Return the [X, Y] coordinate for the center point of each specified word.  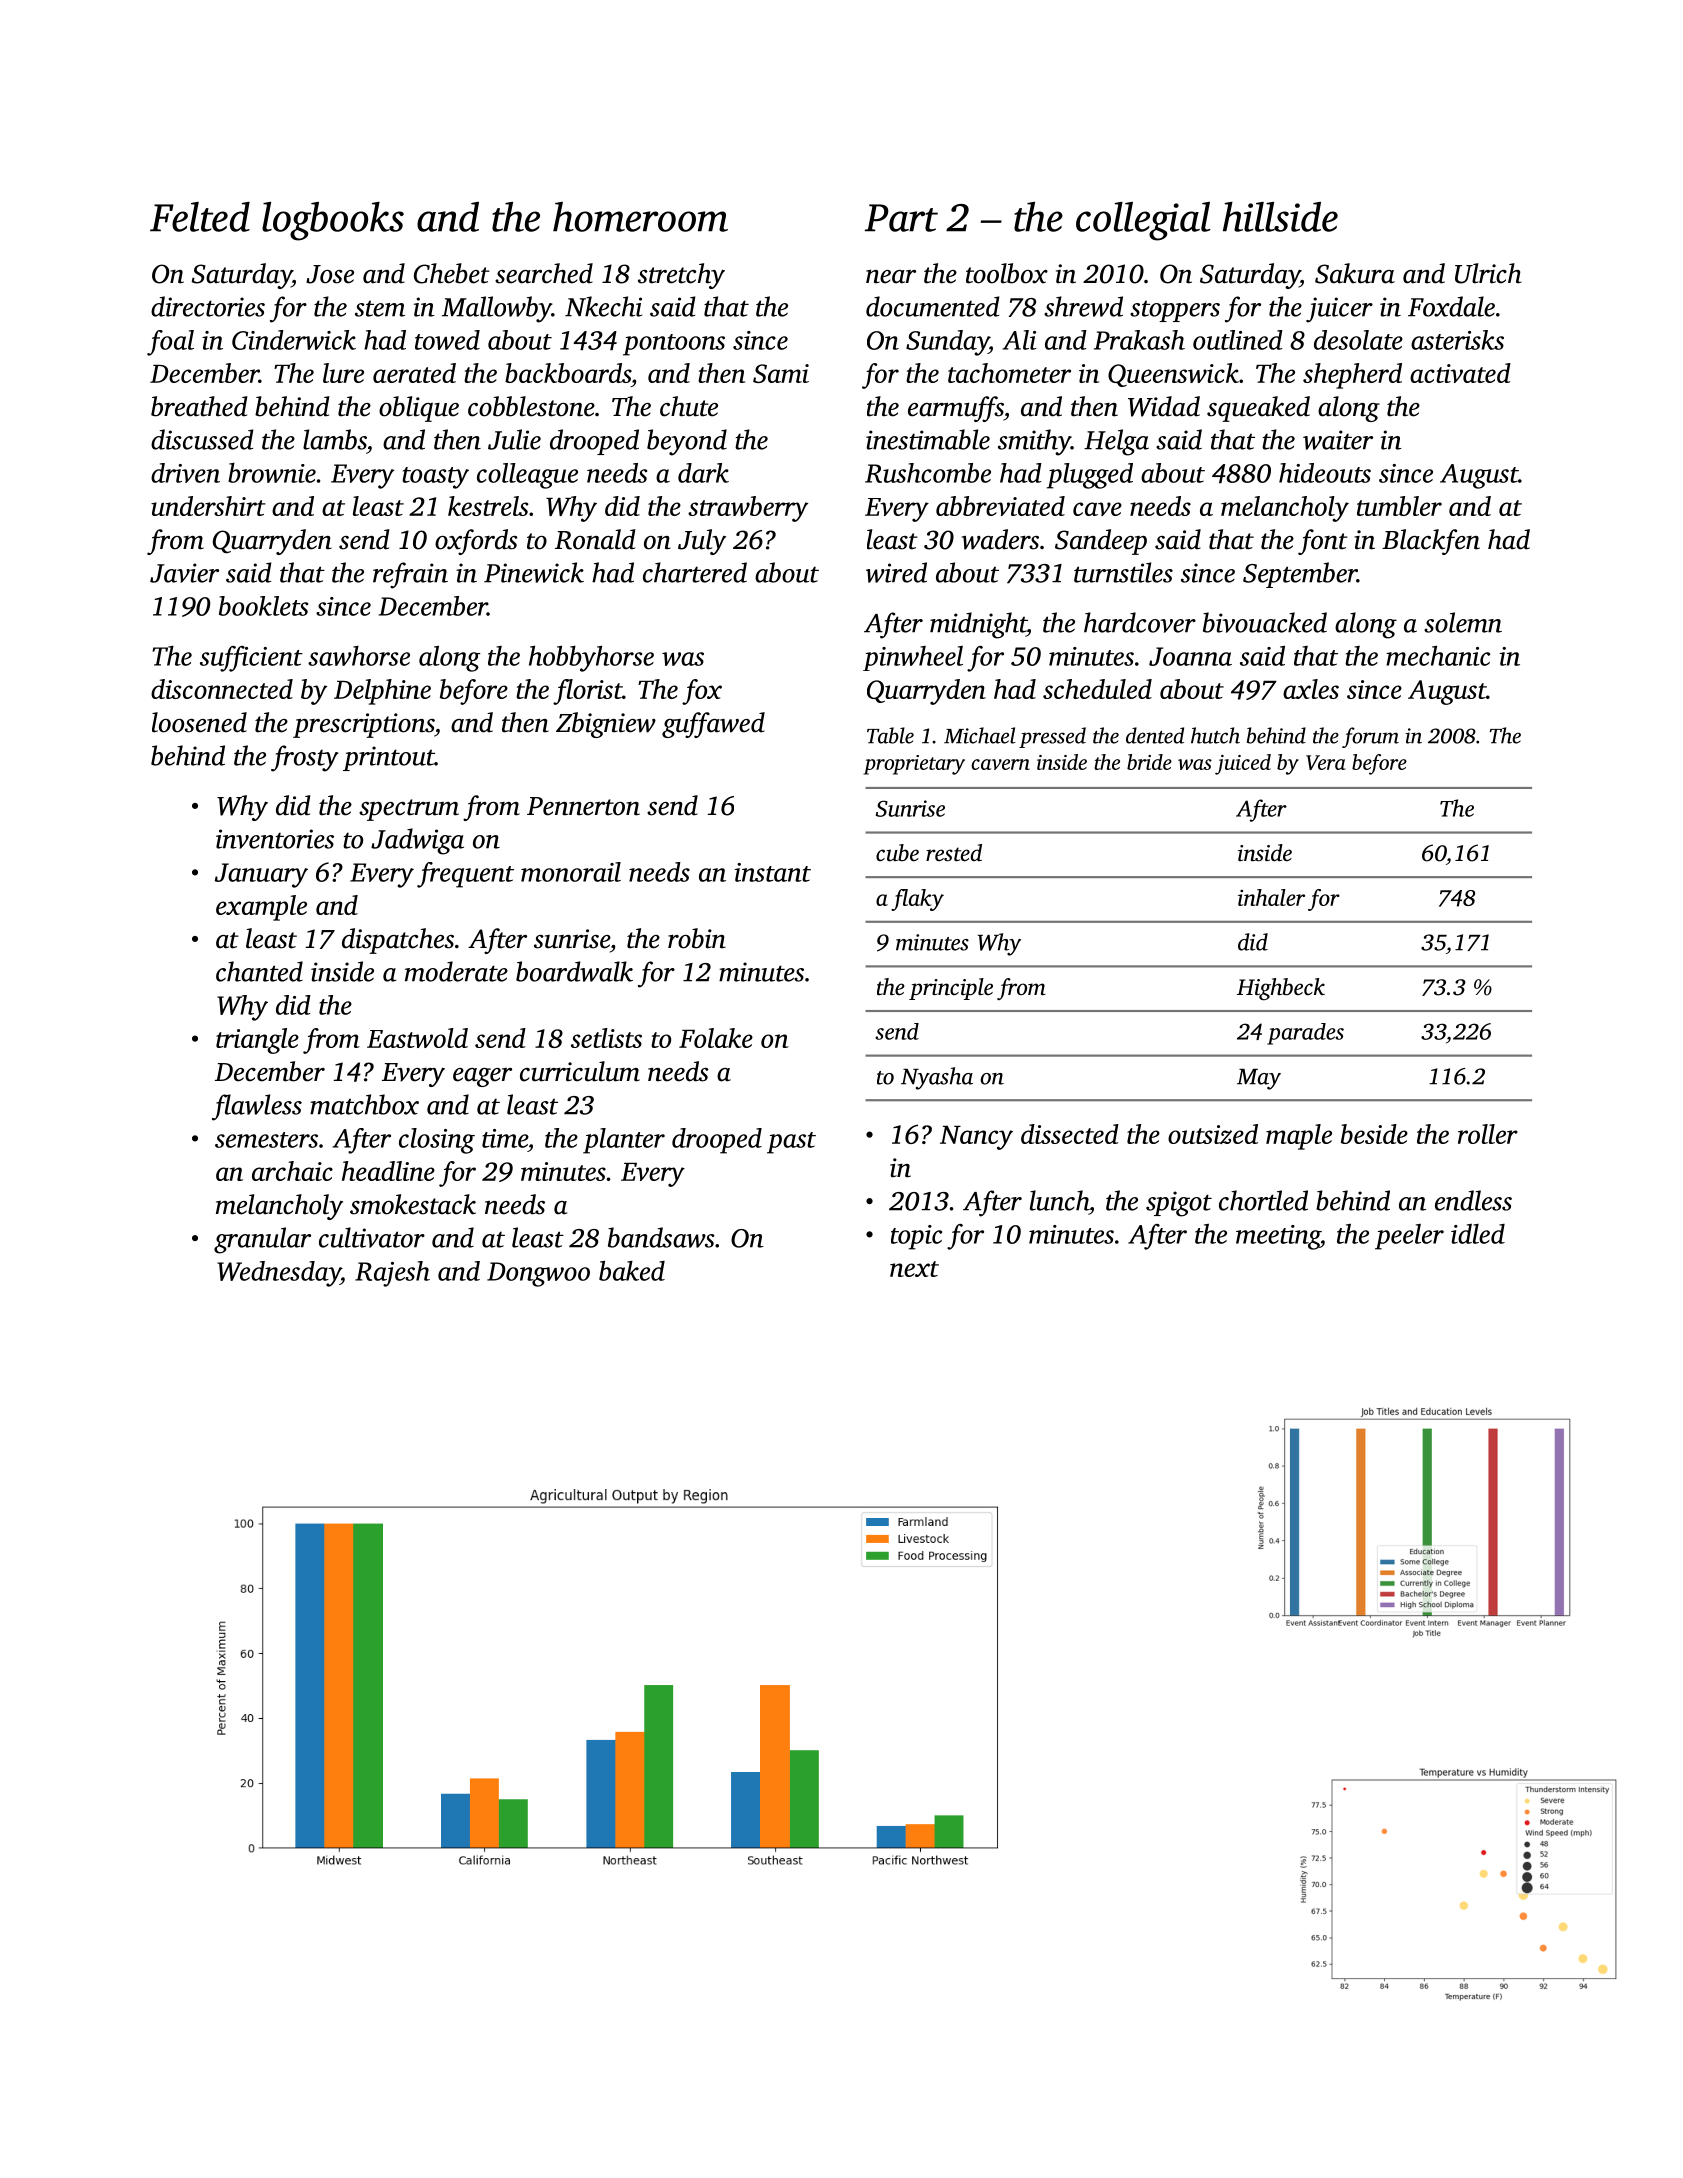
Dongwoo [538, 1274]
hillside [1280, 217]
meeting [1278, 1237]
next [914, 1269]
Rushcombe [928, 473]
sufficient [251, 659]
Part [901, 218]
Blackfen [1431, 542]
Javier [184, 573]
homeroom [640, 217]
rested [954, 853]
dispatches [398, 941]
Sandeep [1101, 542]
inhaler [1271, 897]
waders [1000, 539]
